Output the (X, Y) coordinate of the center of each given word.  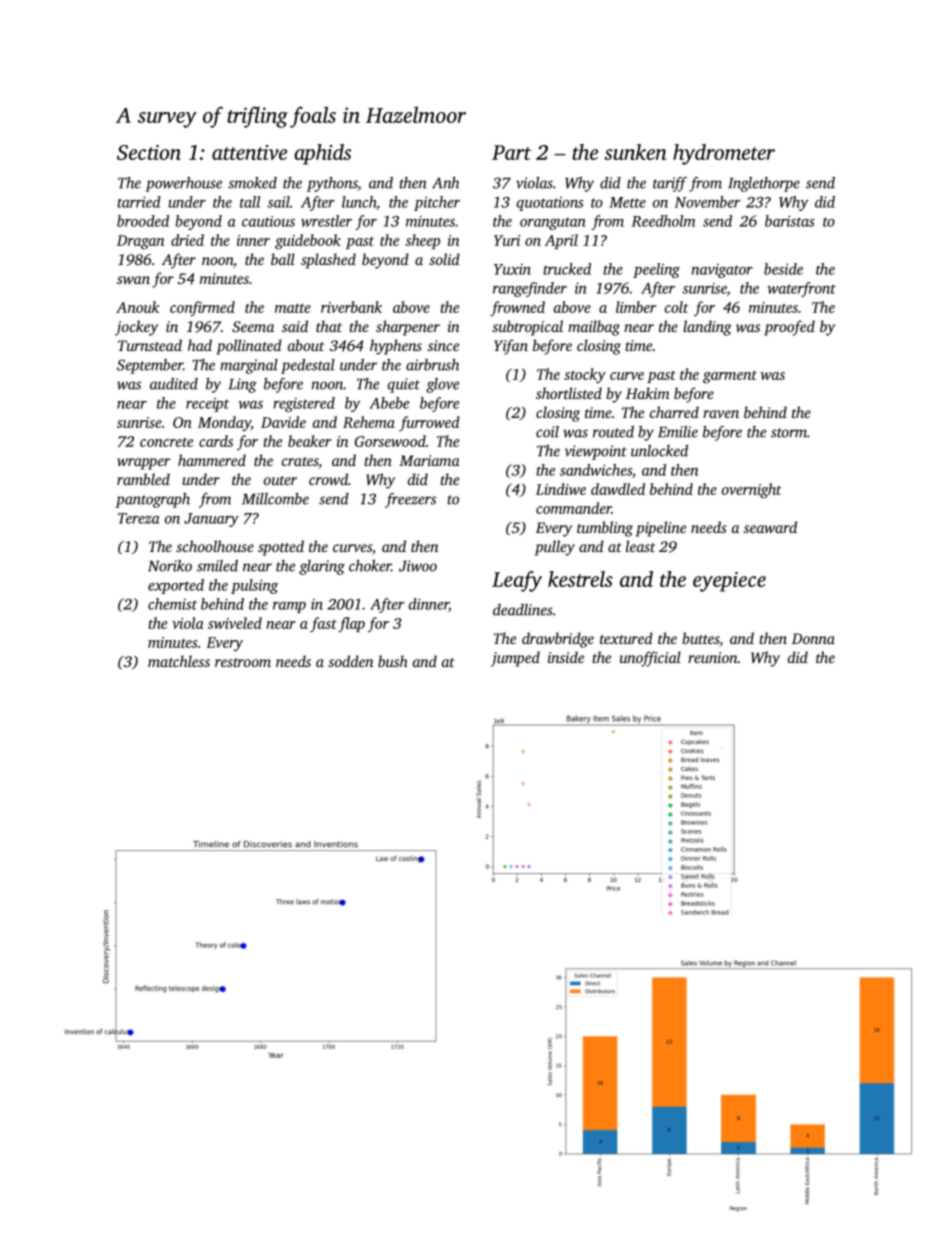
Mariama (429, 460)
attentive (249, 152)
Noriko (170, 566)
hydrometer (724, 154)
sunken (635, 152)
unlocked (659, 451)
